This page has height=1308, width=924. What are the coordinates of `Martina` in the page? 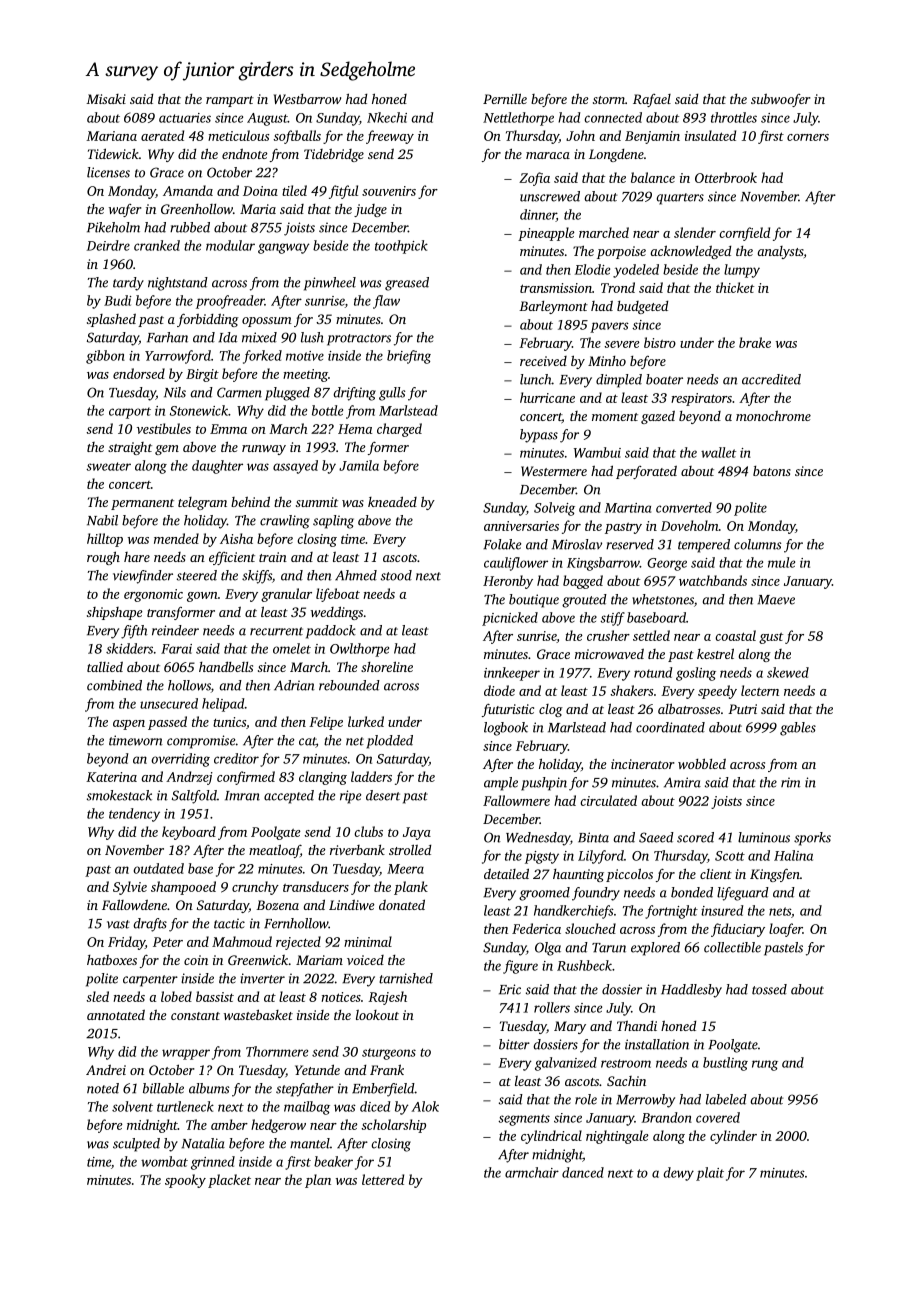 It's located at (628, 508).
